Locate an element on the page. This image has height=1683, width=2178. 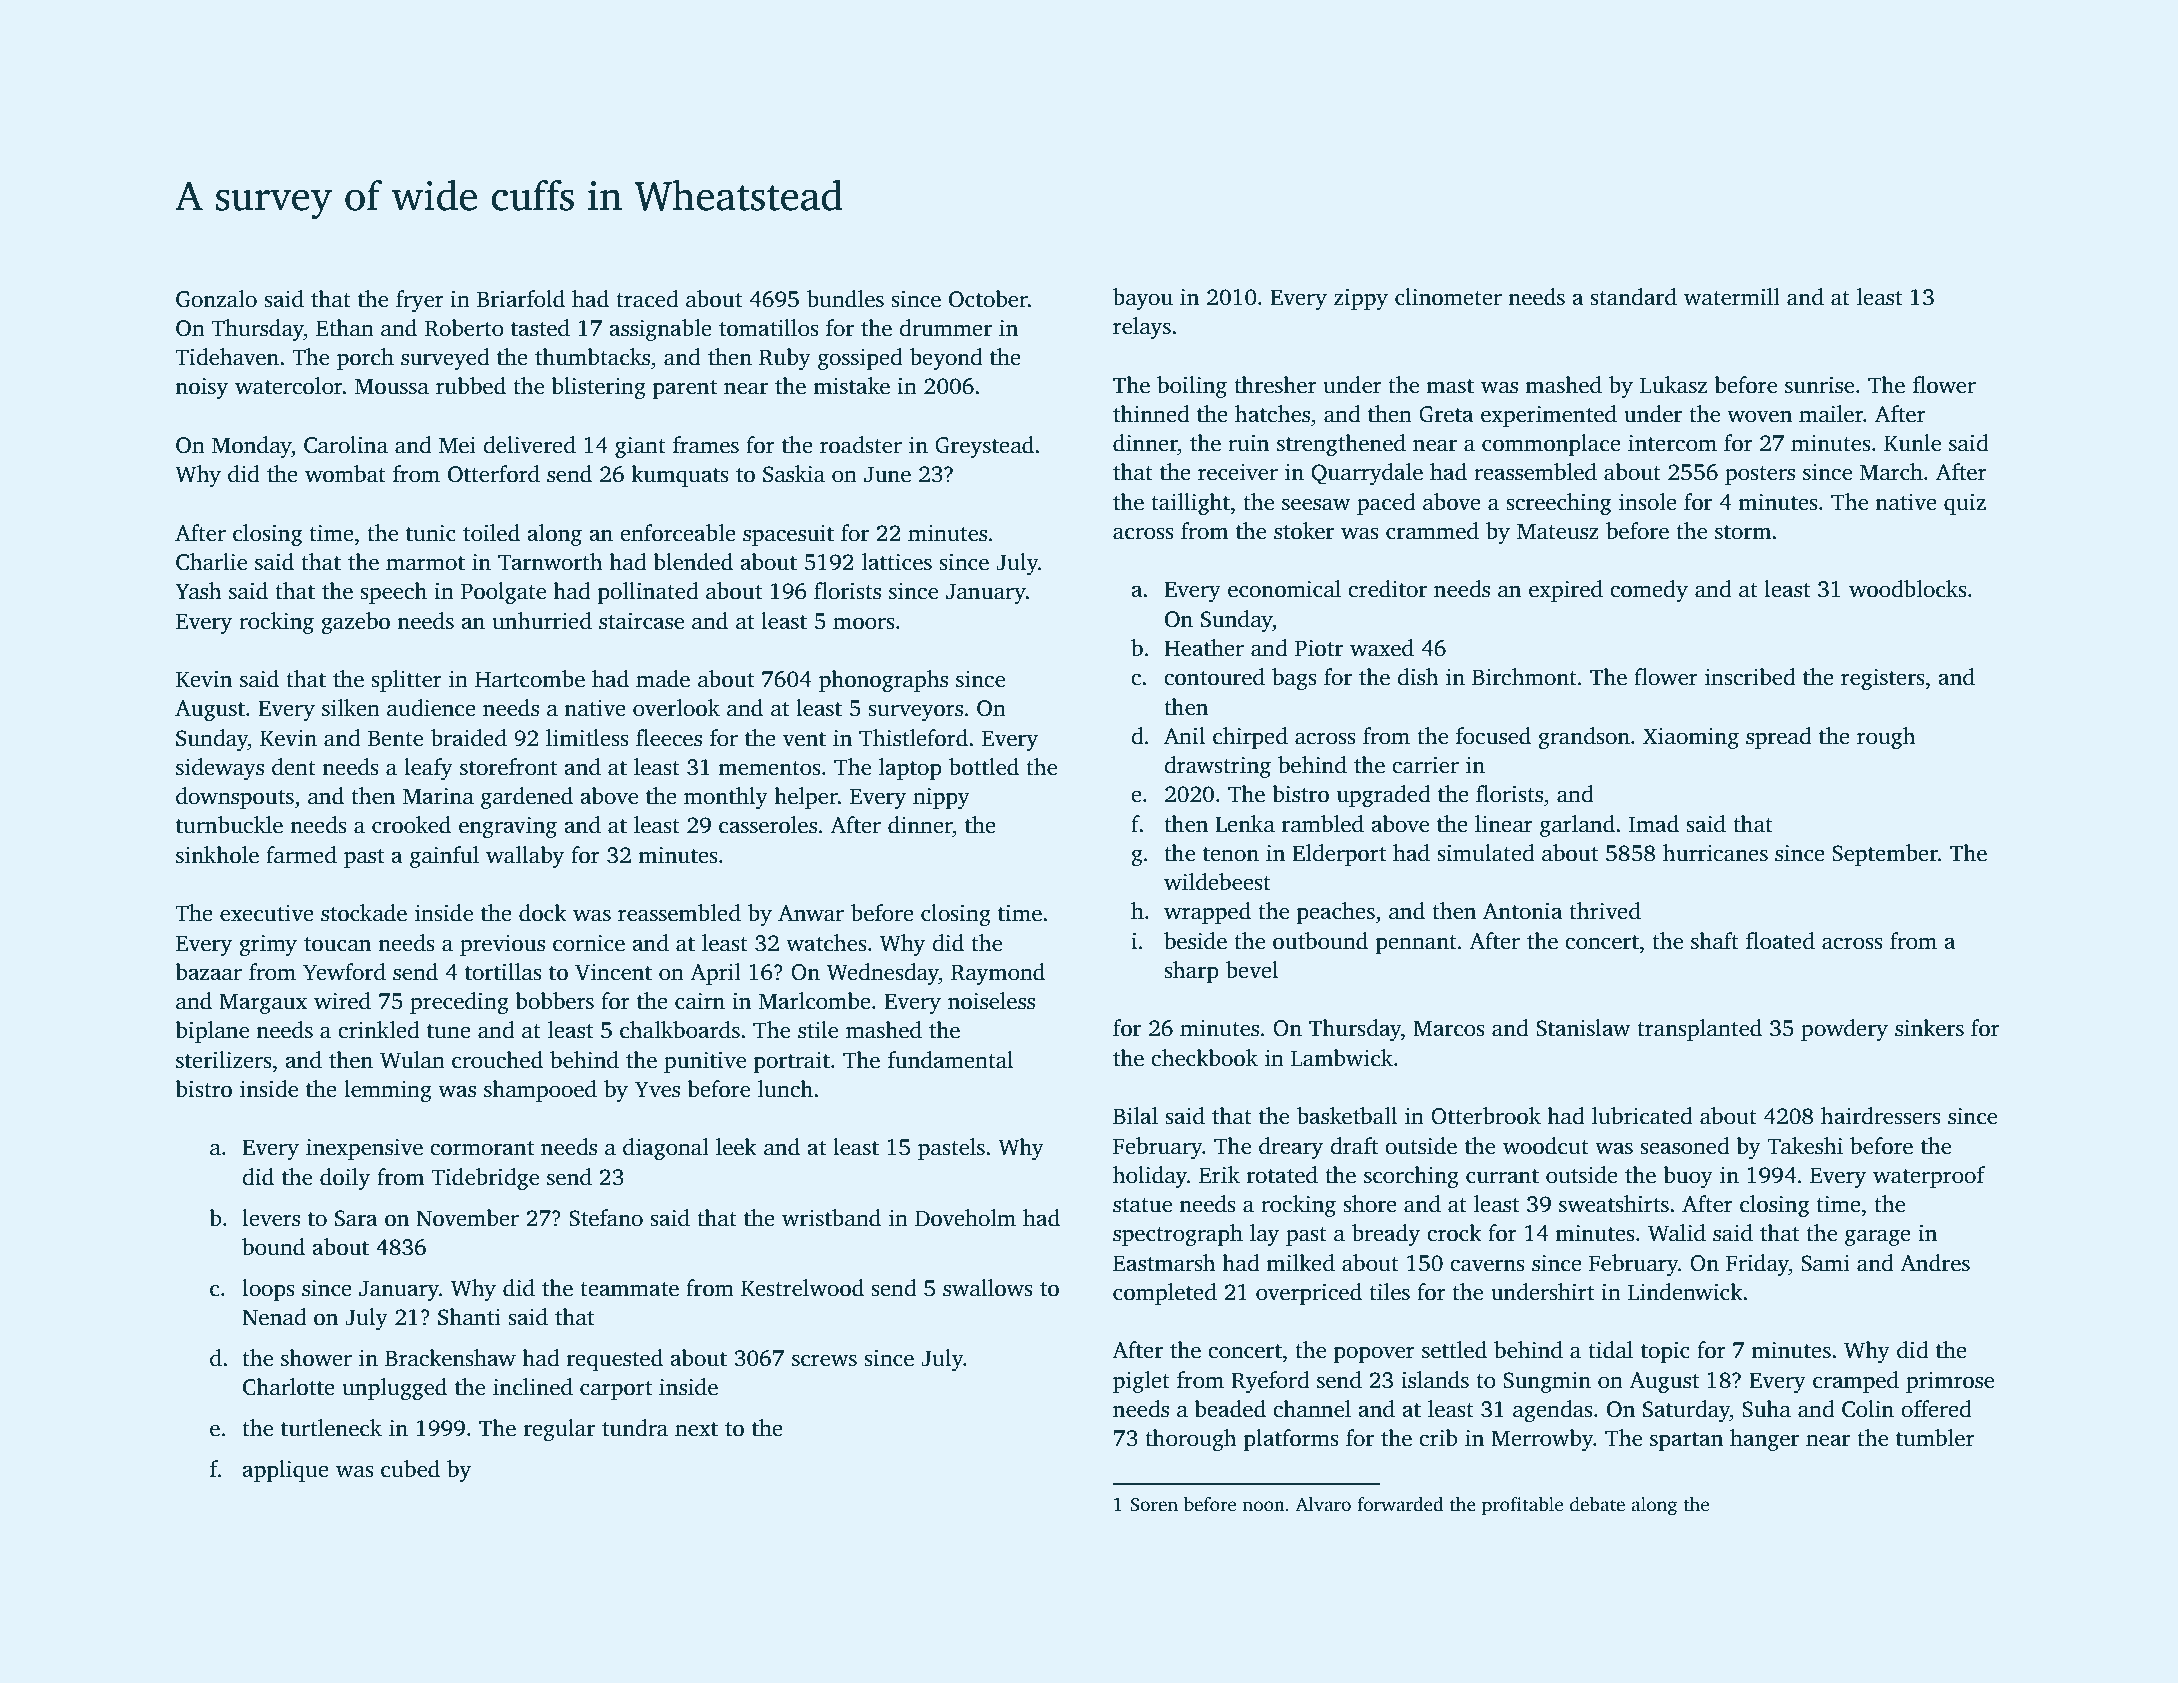
Eastmarsh is located at coordinates (1164, 1263).
